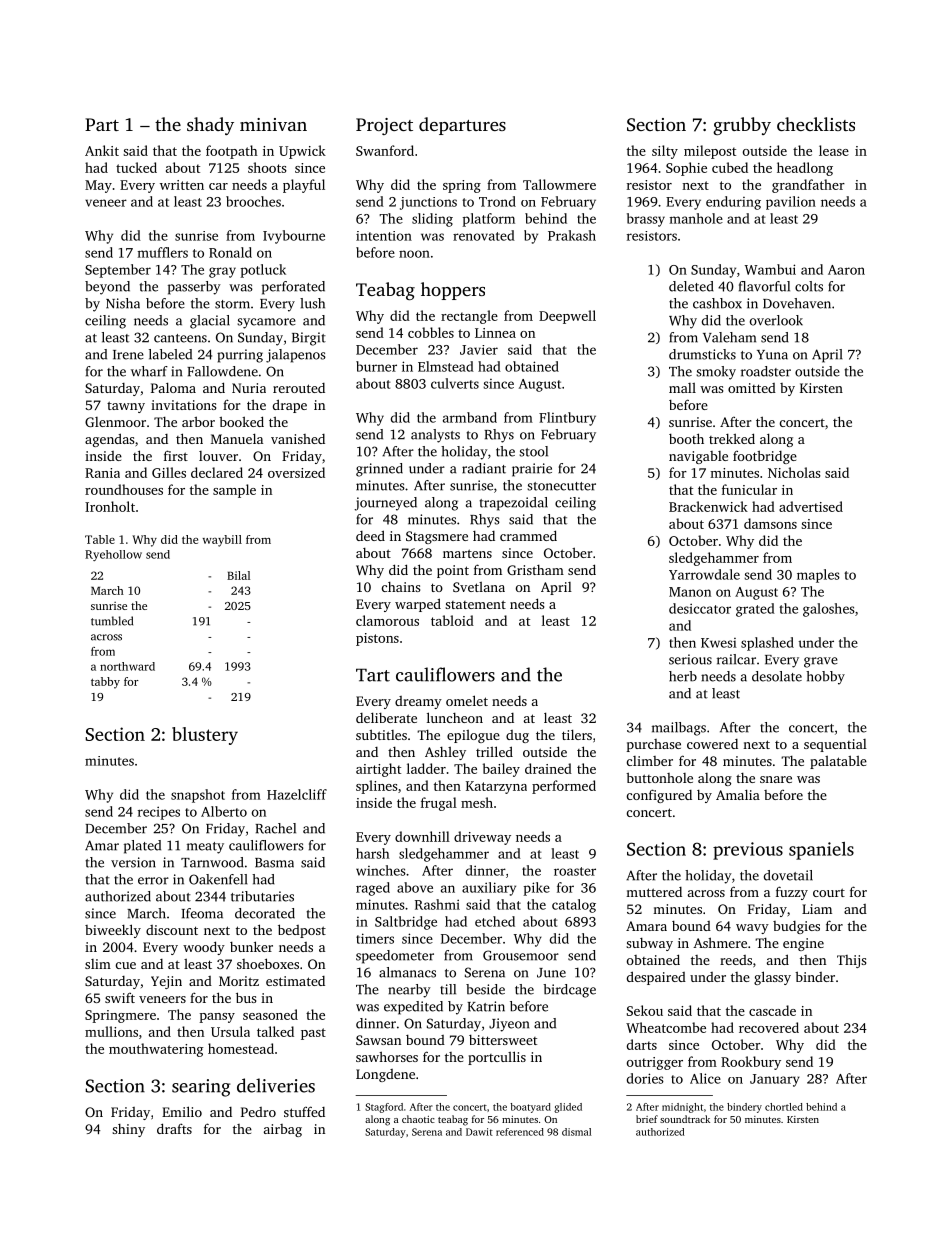  Describe the element at coordinates (395, 957) in the screenshot. I see `speedometer` at that location.
